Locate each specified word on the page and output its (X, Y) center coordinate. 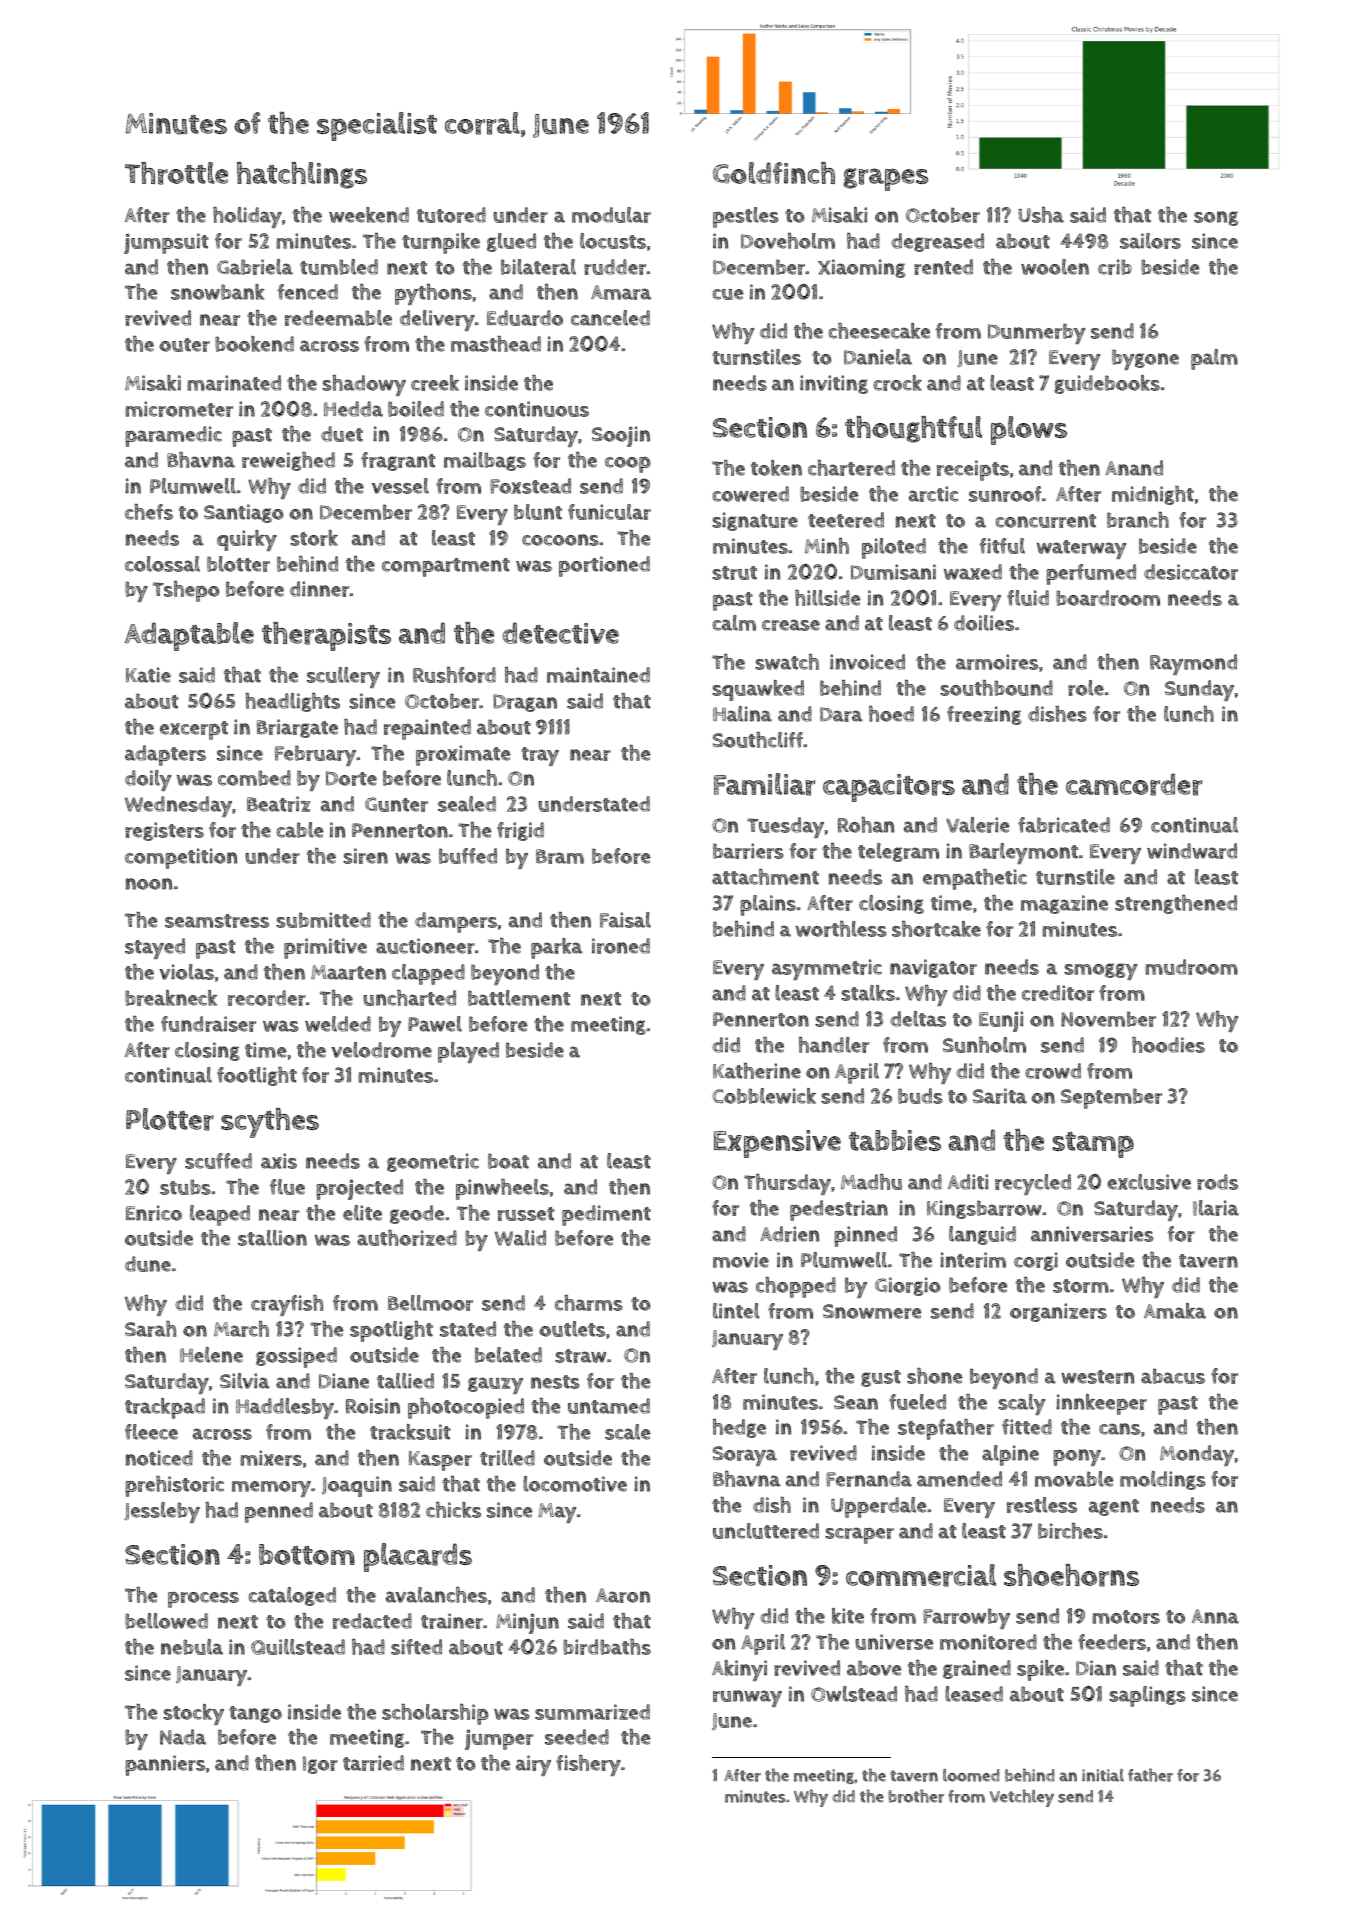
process (203, 1600)
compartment (446, 567)
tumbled (339, 267)
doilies (984, 623)
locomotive (575, 1484)
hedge (739, 1428)
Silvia (245, 1381)
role (1086, 688)
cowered (750, 494)
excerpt (194, 730)
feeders (1112, 1642)
